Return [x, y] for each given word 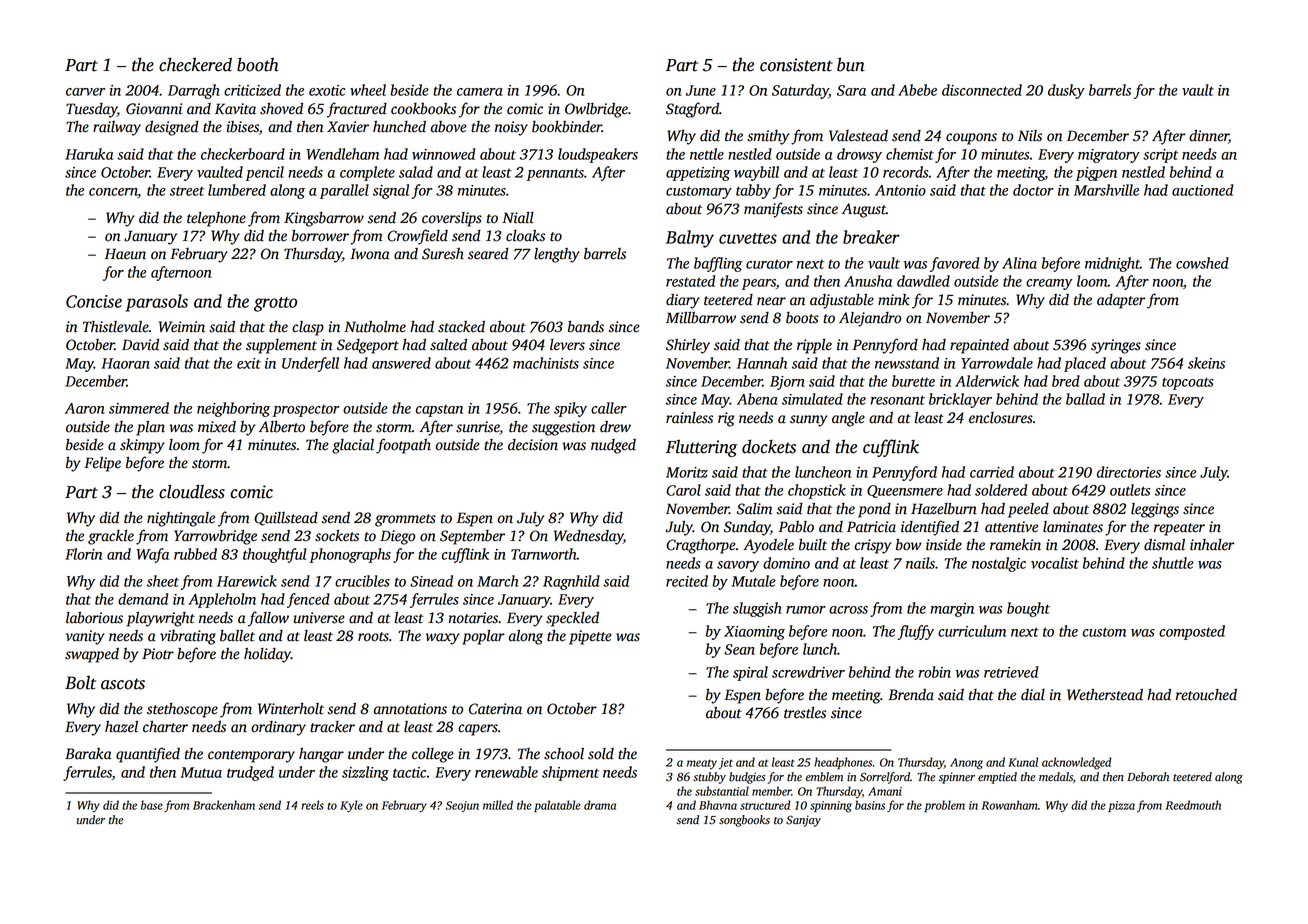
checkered [195, 64]
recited [687, 581]
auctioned [1202, 190]
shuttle [1173, 563]
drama [600, 805]
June [701, 90]
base [152, 805]
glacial [353, 446]
